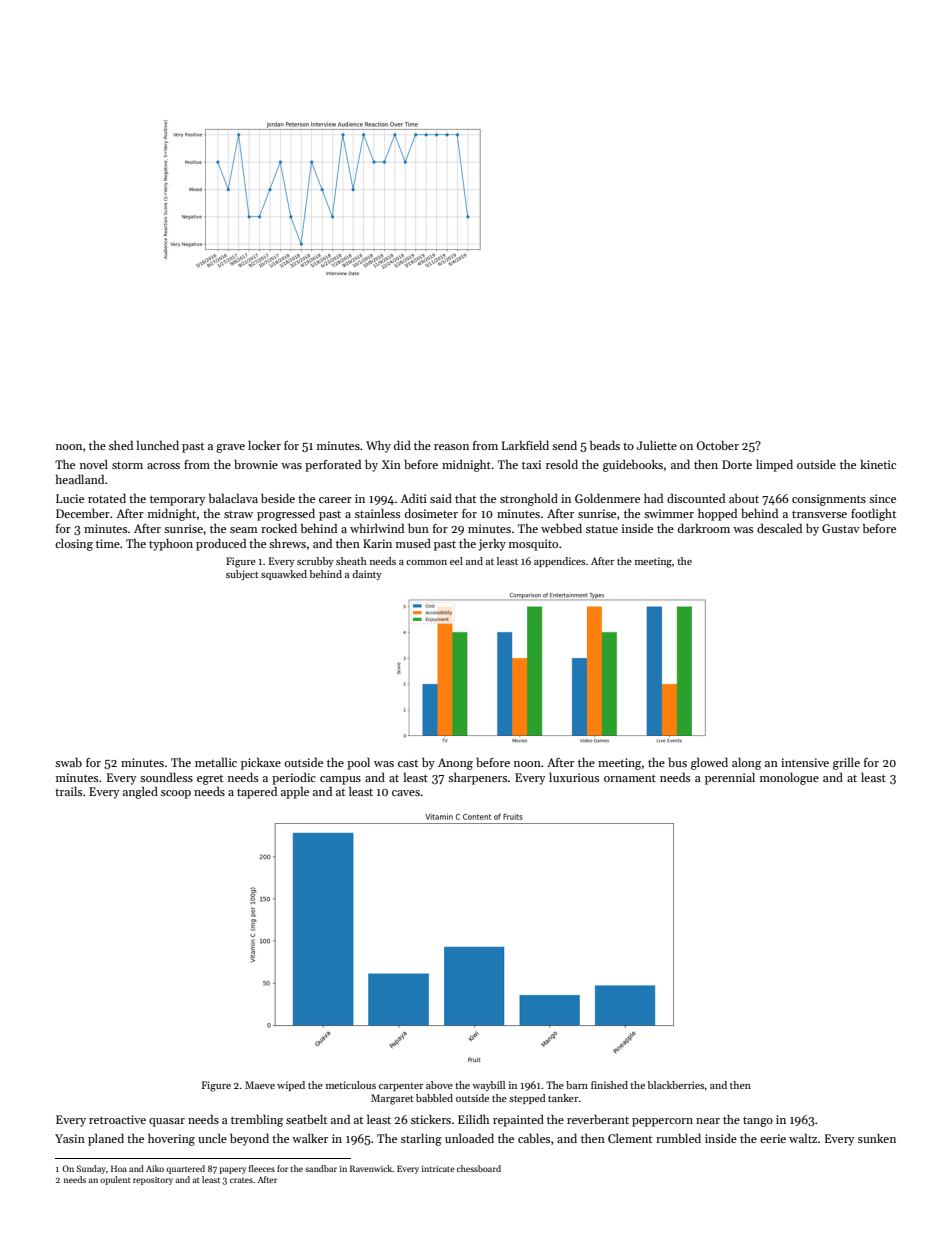 This screenshot has width=952, height=1233. Describe the element at coordinates (805, 762) in the screenshot. I see `intensive` at that location.
